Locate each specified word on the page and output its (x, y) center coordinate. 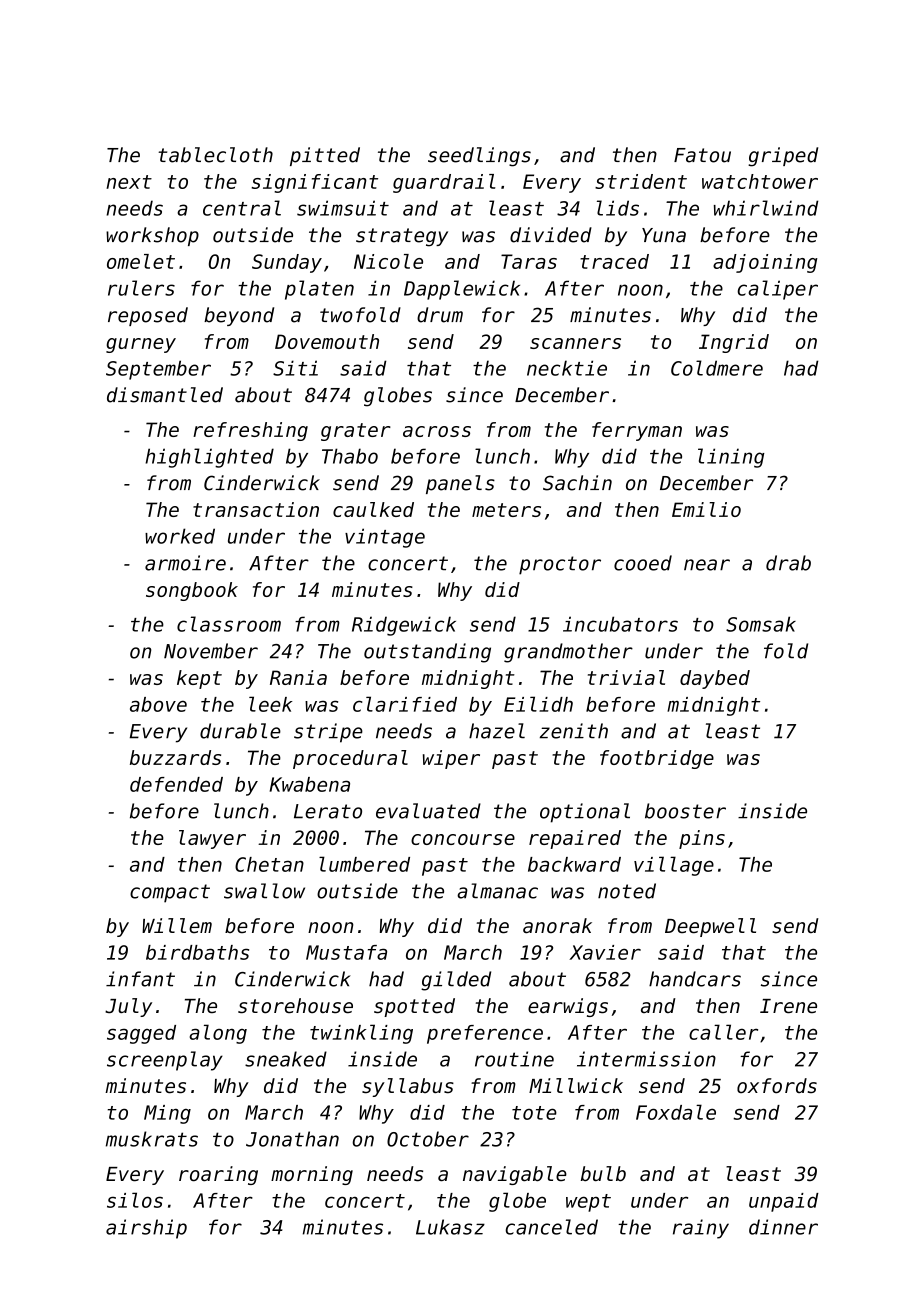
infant (140, 979)
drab (788, 563)
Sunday (287, 263)
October (428, 1139)
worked (180, 536)
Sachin (577, 483)
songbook (192, 591)
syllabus (408, 1087)
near (707, 565)
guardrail (444, 183)
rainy (701, 1229)
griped (783, 157)
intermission (646, 1059)
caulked (373, 509)
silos (135, 1200)
